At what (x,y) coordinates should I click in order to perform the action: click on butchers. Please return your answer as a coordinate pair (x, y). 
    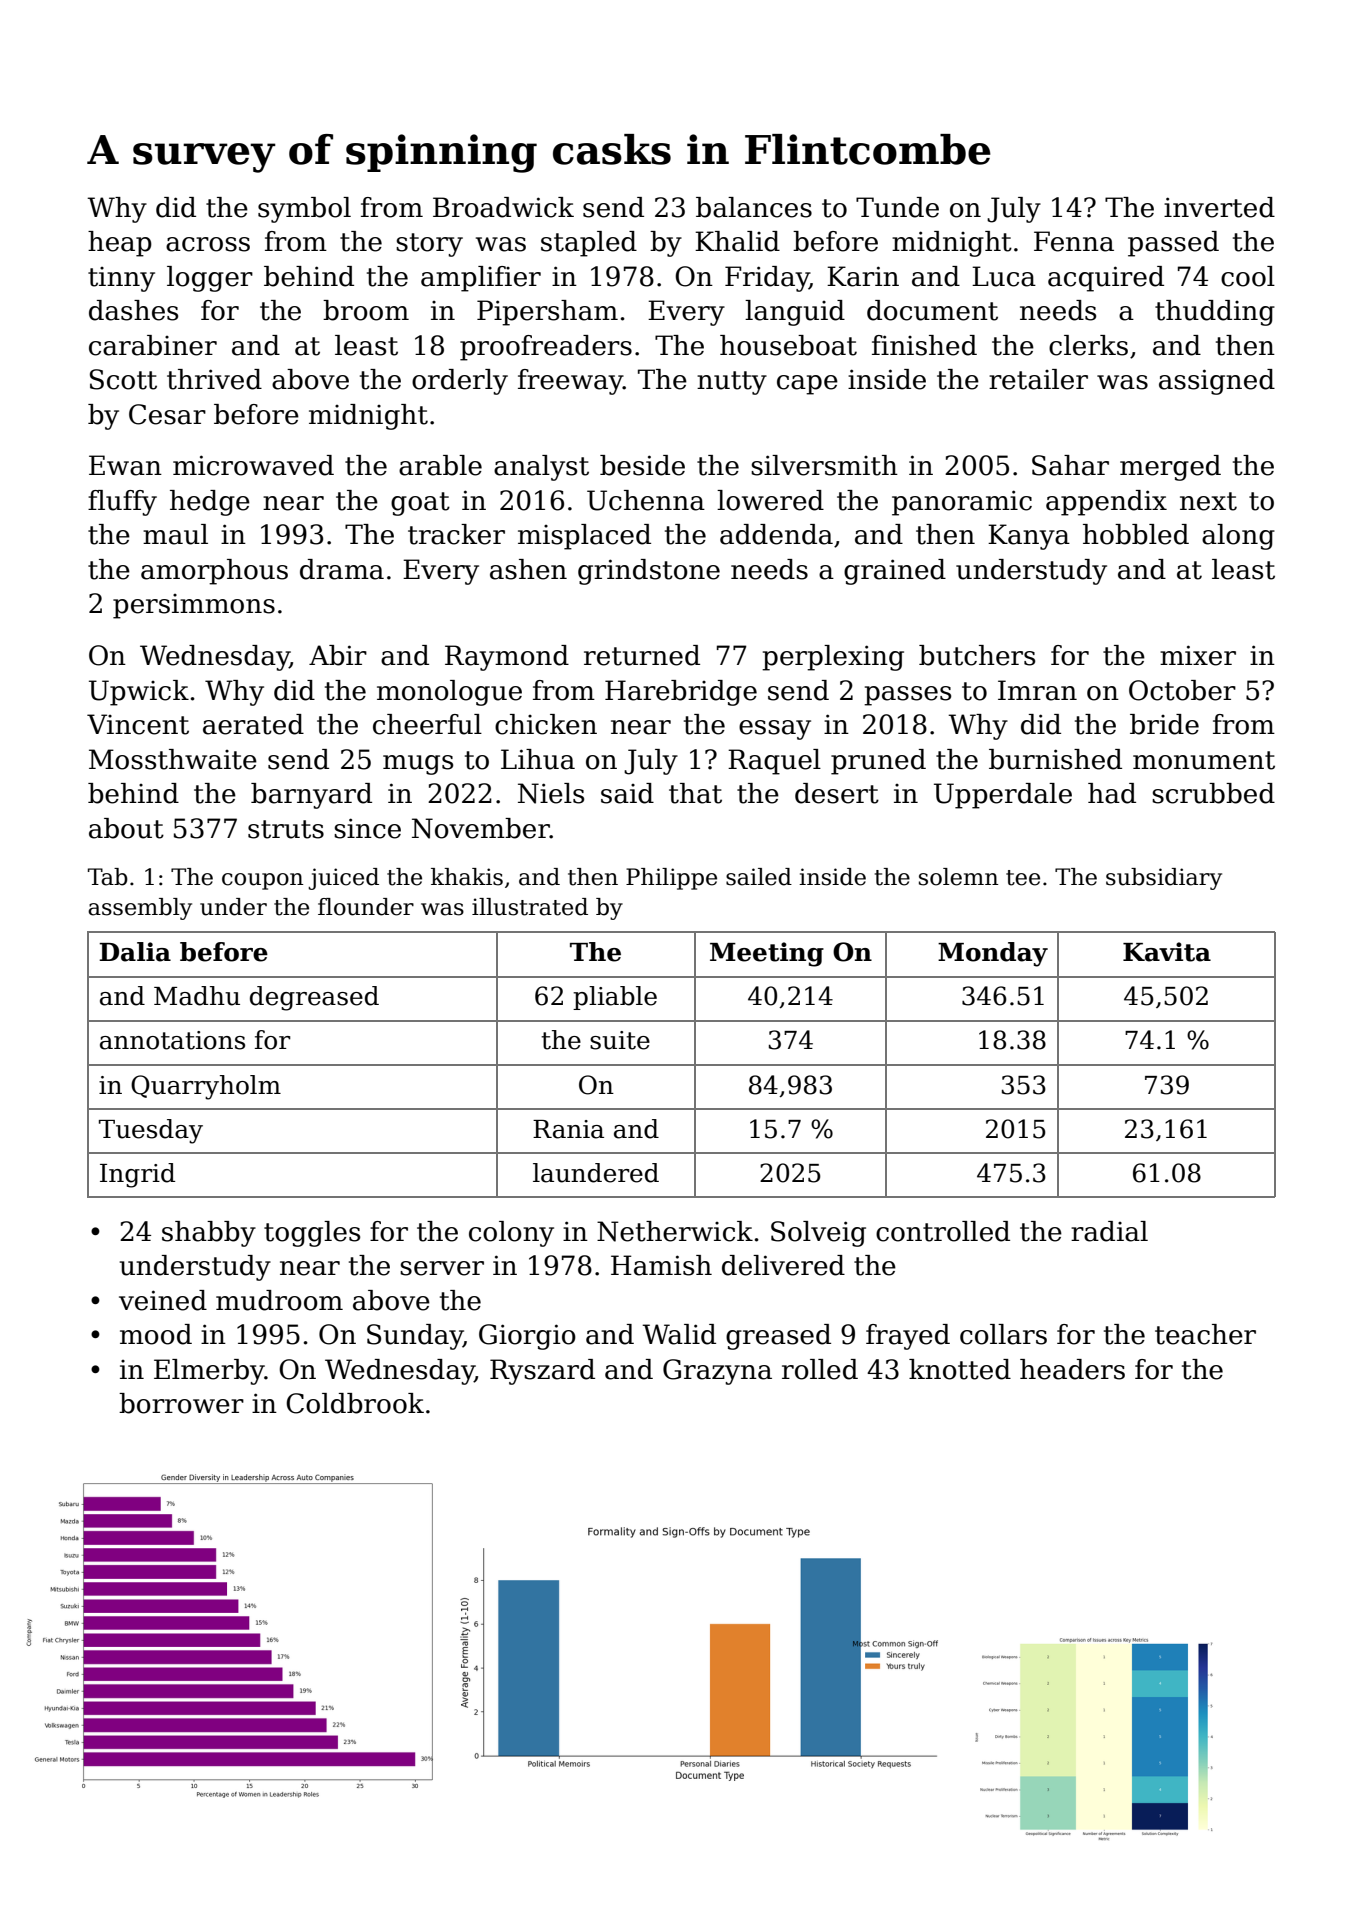
    Looking at the image, I should click on (977, 655).
